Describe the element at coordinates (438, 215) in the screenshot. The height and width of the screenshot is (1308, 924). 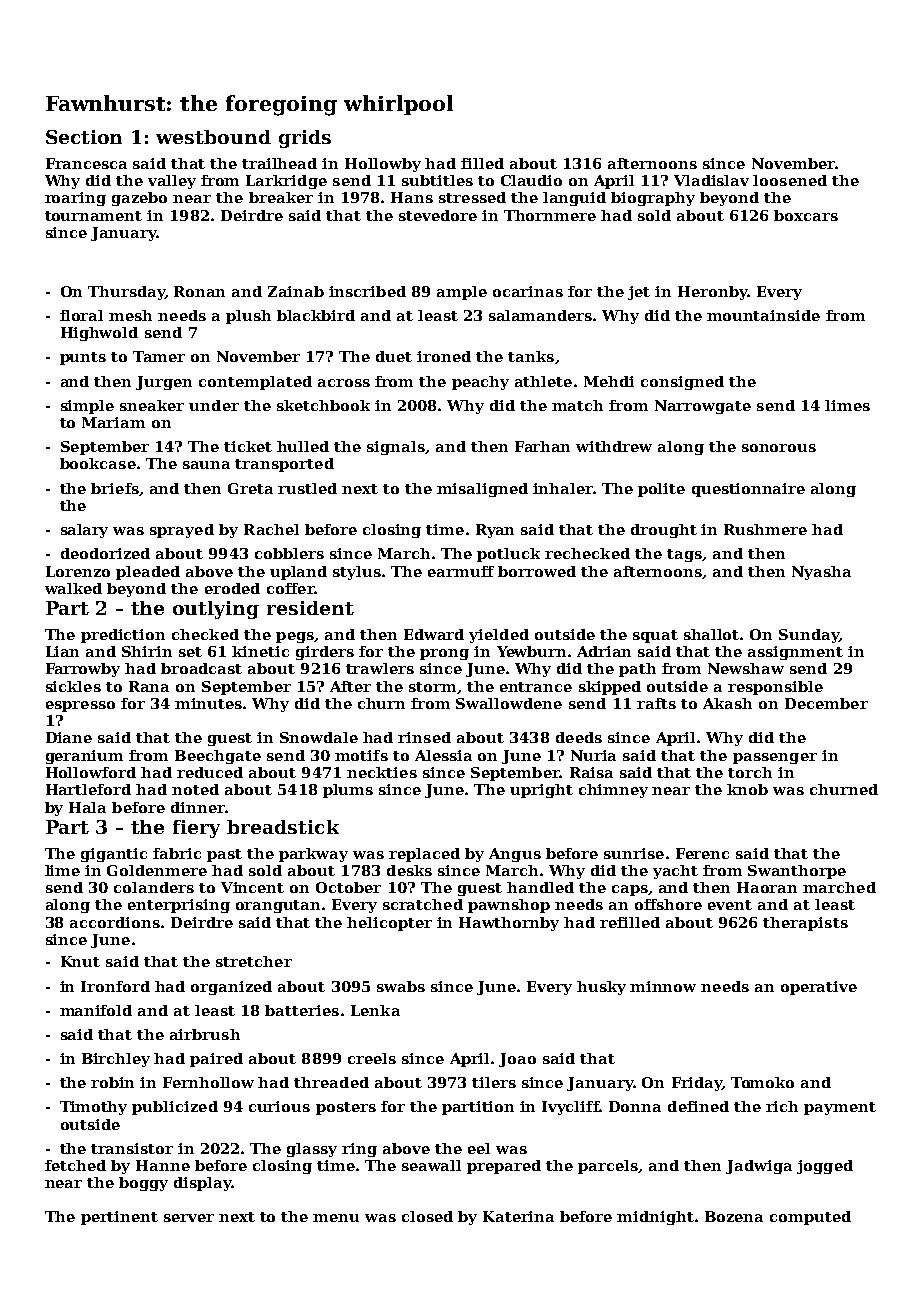
I see `stevedore` at that location.
